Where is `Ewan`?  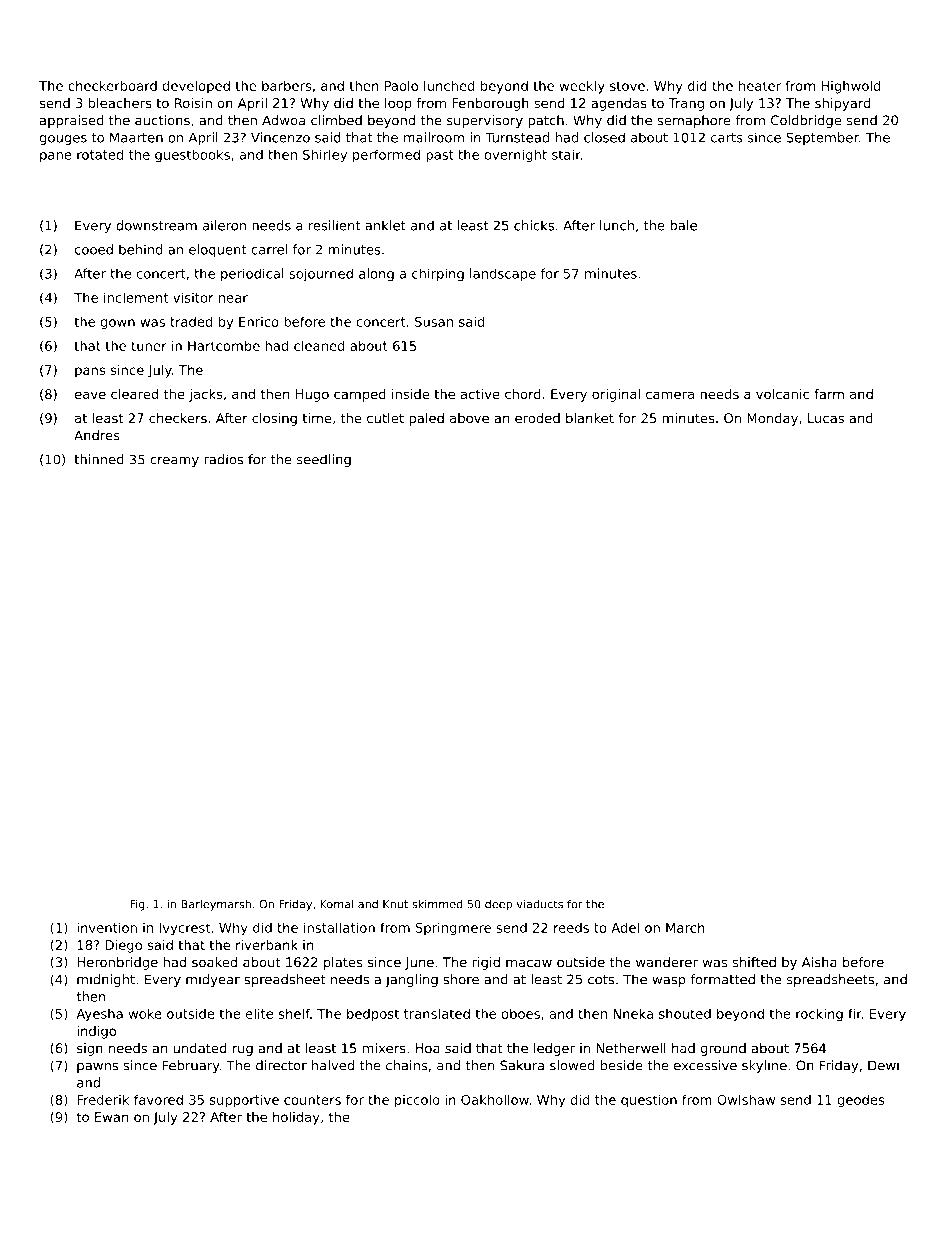 Ewan is located at coordinates (111, 1117).
